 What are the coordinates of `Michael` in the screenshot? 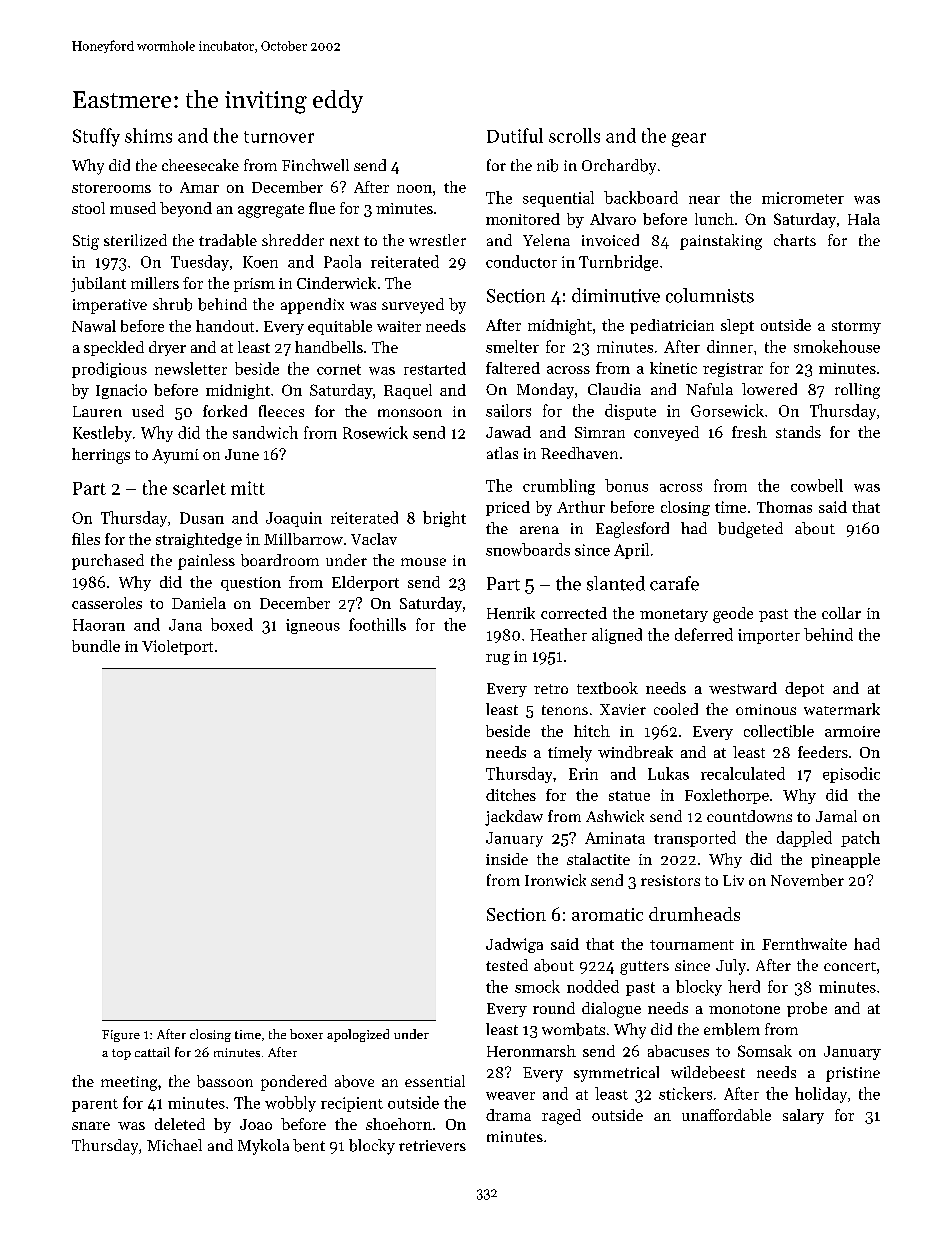 It's located at (174, 1145).
